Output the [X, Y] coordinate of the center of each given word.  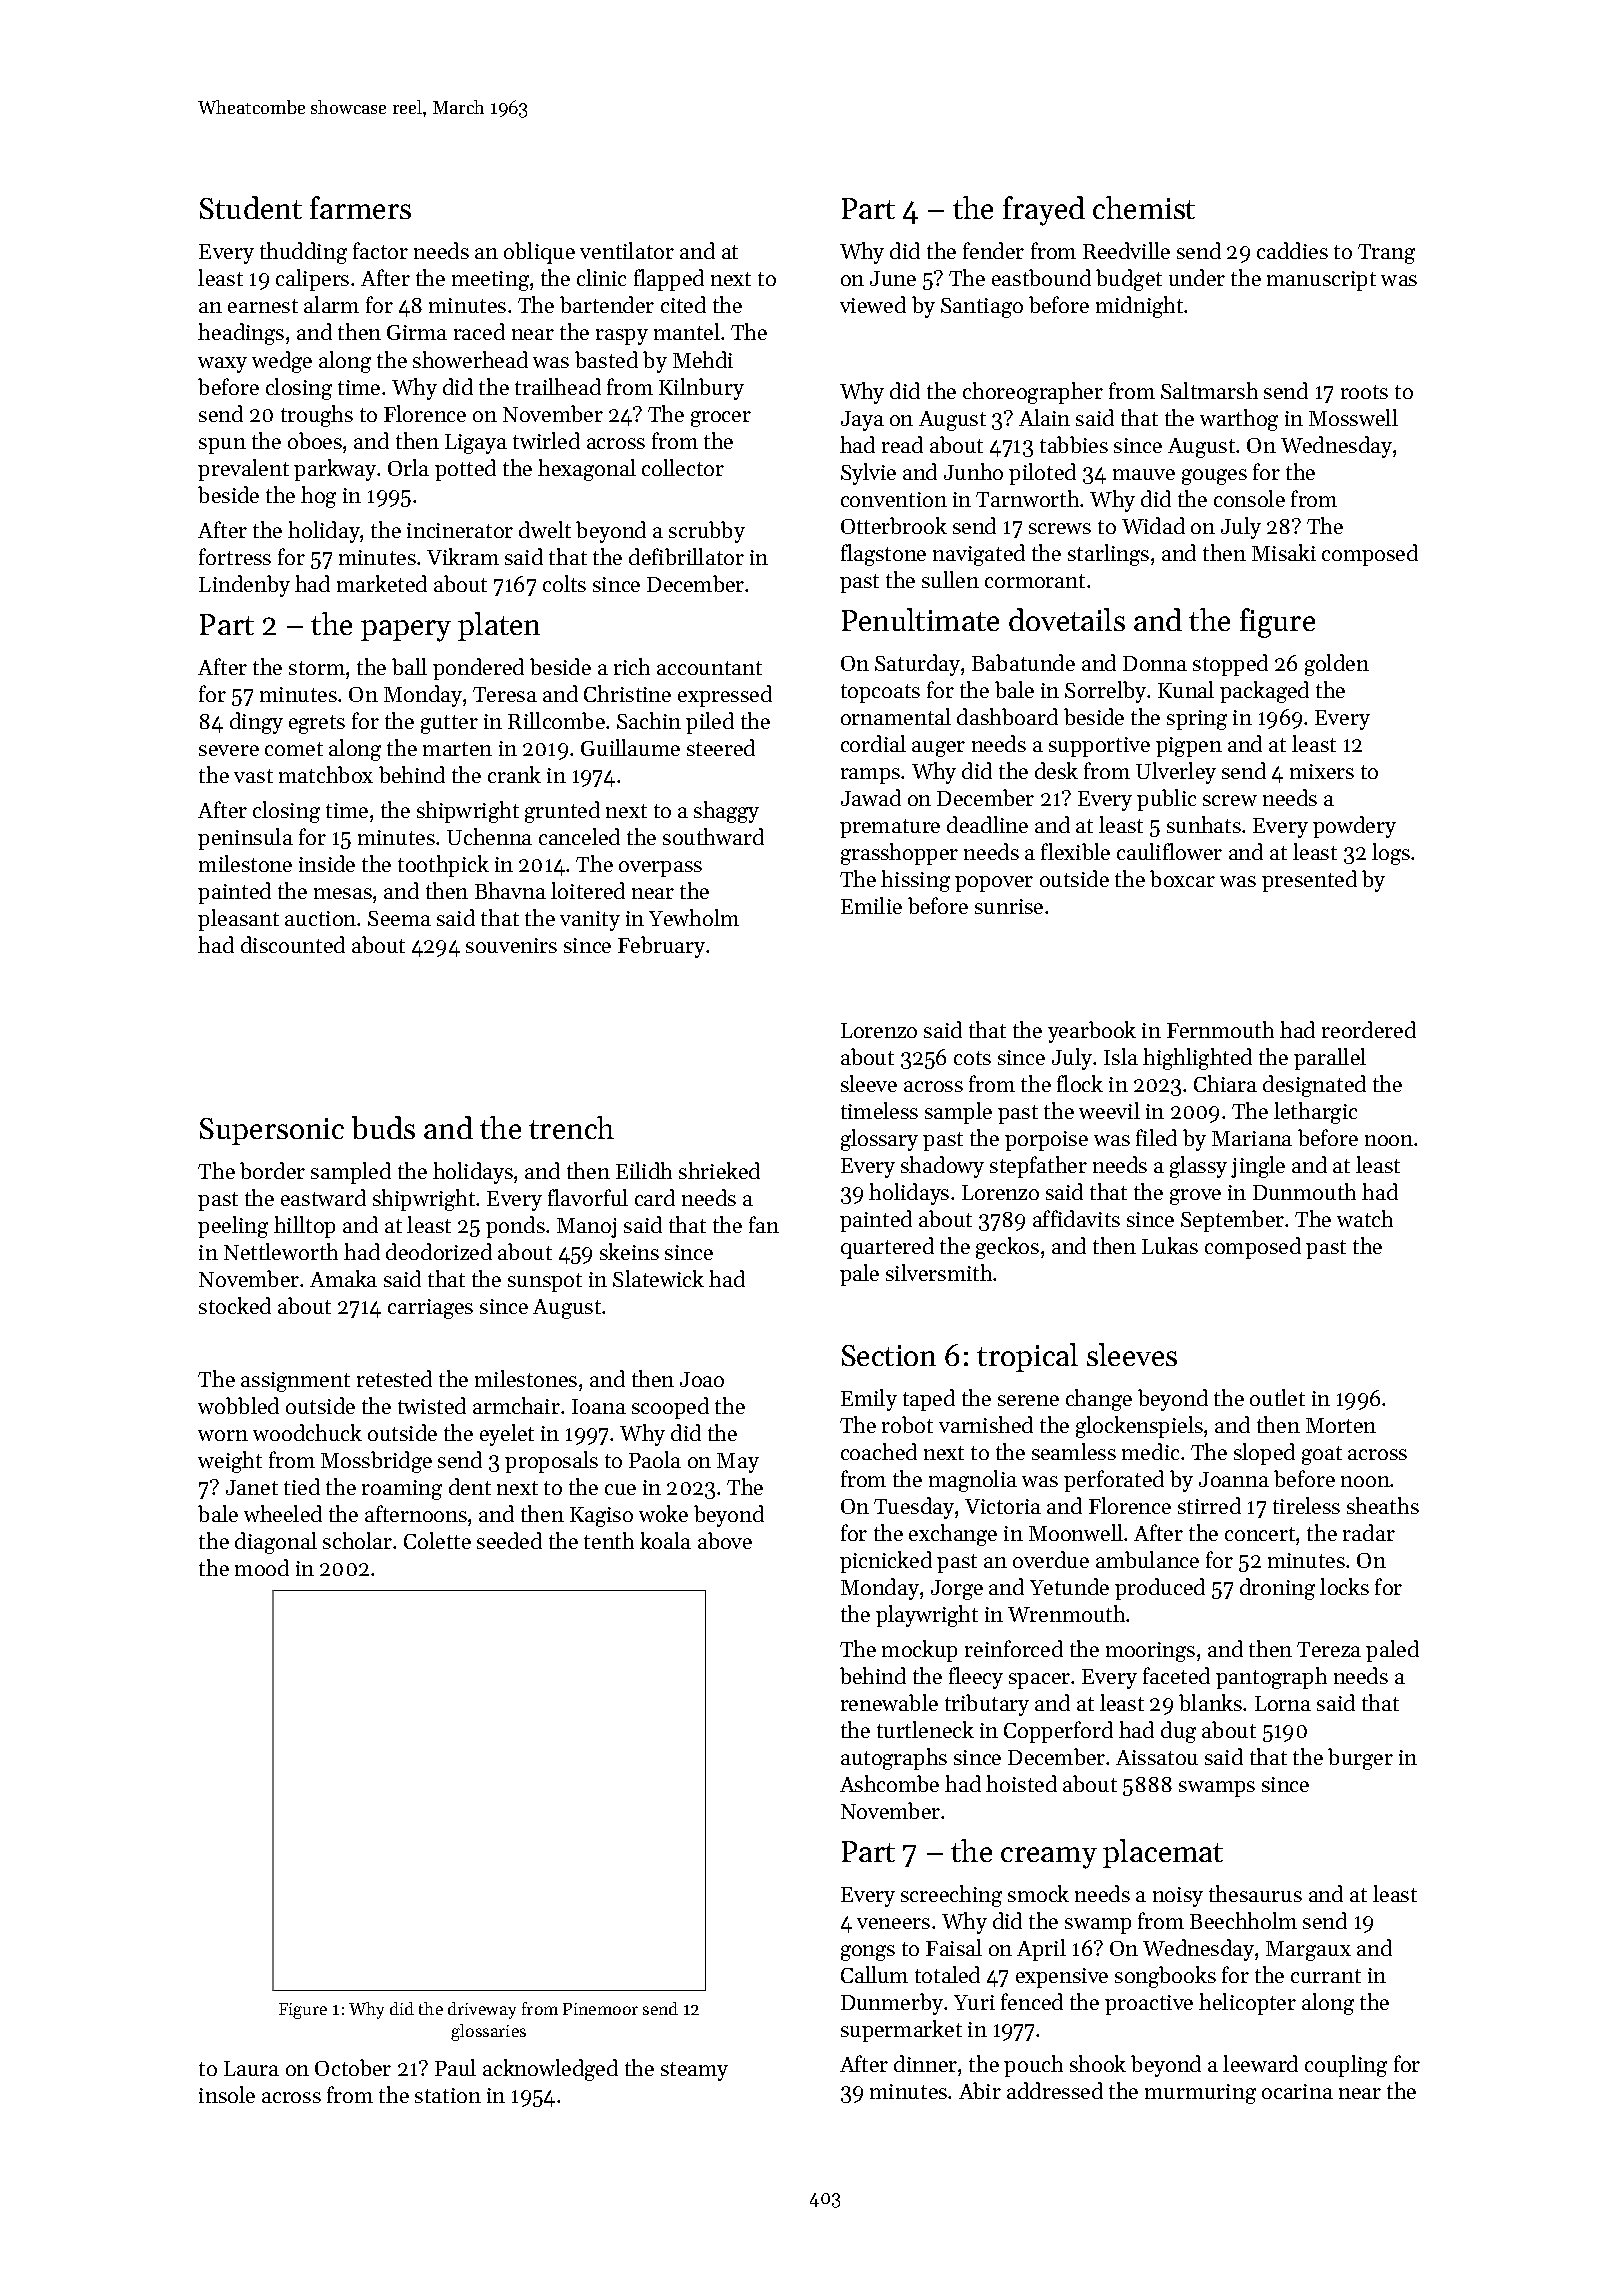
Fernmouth [1220, 1029]
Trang [1386, 254]
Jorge [957, 1590]
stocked [235, 1305]
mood [262, 1567]
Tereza [1329, 1649]
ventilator [627, 250]
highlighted [1197, 1059]
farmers [360, 207]
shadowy [942, 1167]
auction [320, 918]
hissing [915, 881]
